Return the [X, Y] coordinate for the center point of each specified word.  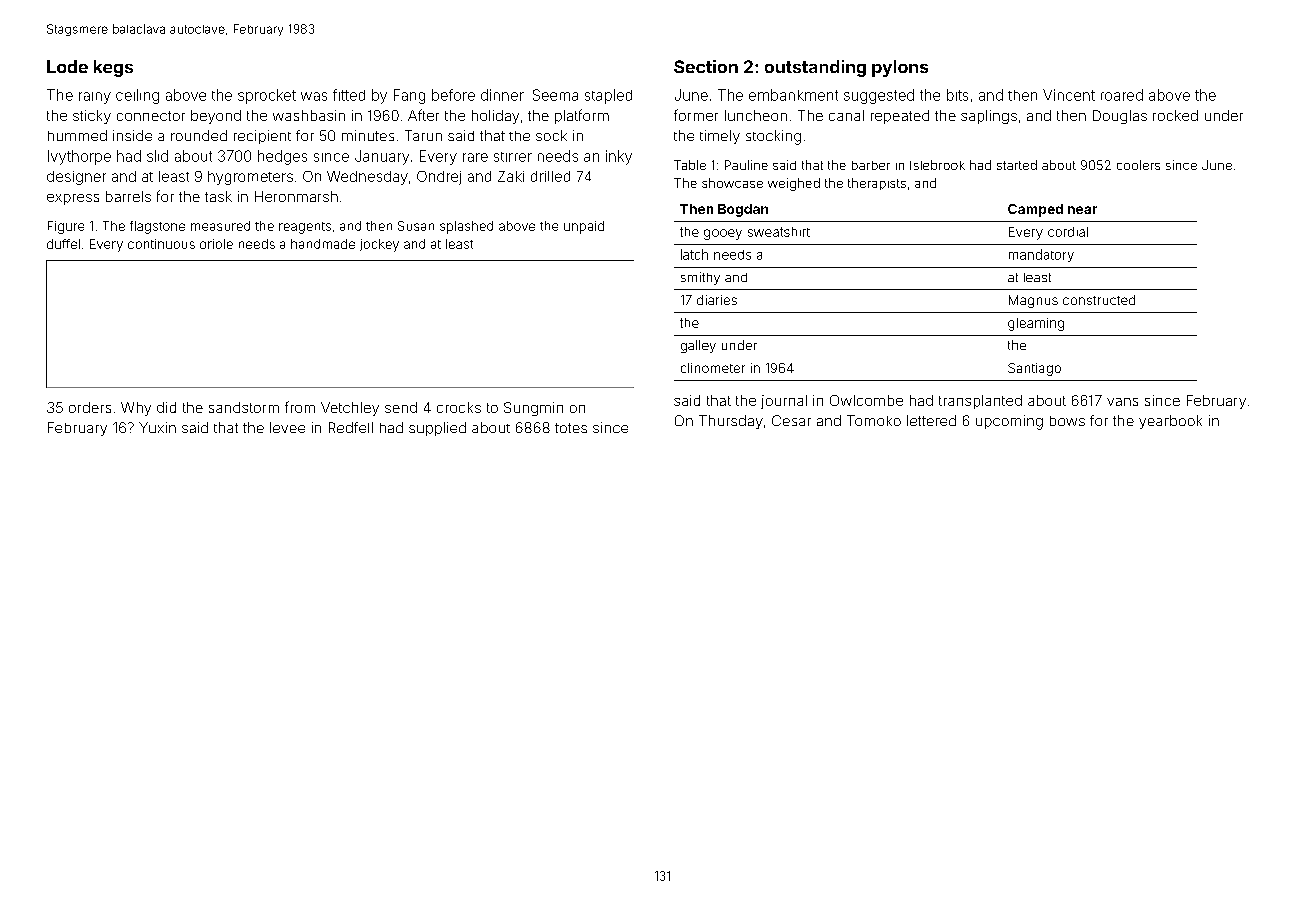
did [166, 407]
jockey [379, 245]
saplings [989, 117]
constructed [1099, 300]
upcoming [1009, 422]
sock [551, 135]
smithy [700, 278]
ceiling [137, 96]
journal [784, 402]
